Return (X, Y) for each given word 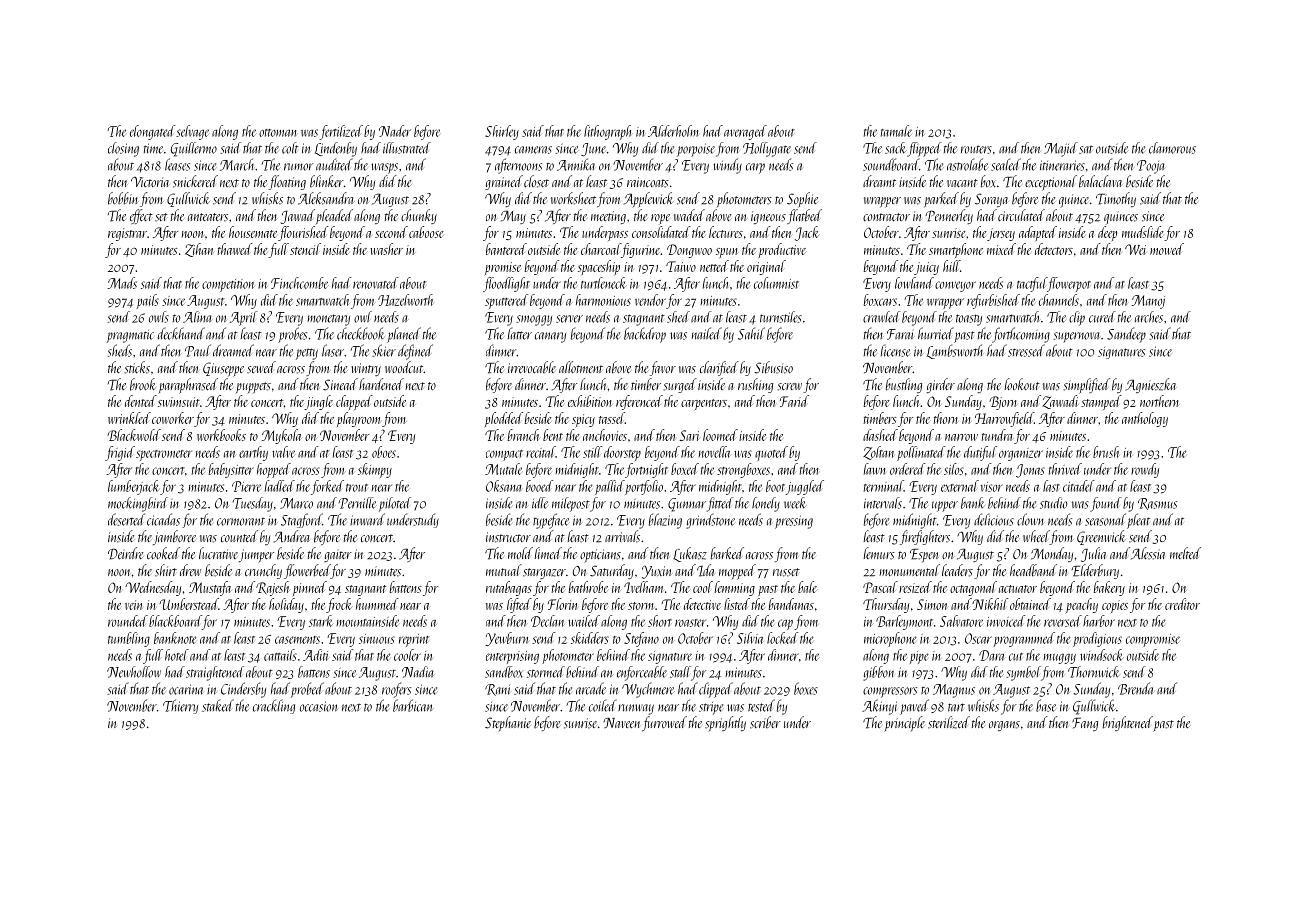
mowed (1167, 249)
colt (290, 148)
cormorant (241, 522)
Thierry (180, 706)
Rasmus (1157, 504)
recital (541, 452)
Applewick (648, 200)
